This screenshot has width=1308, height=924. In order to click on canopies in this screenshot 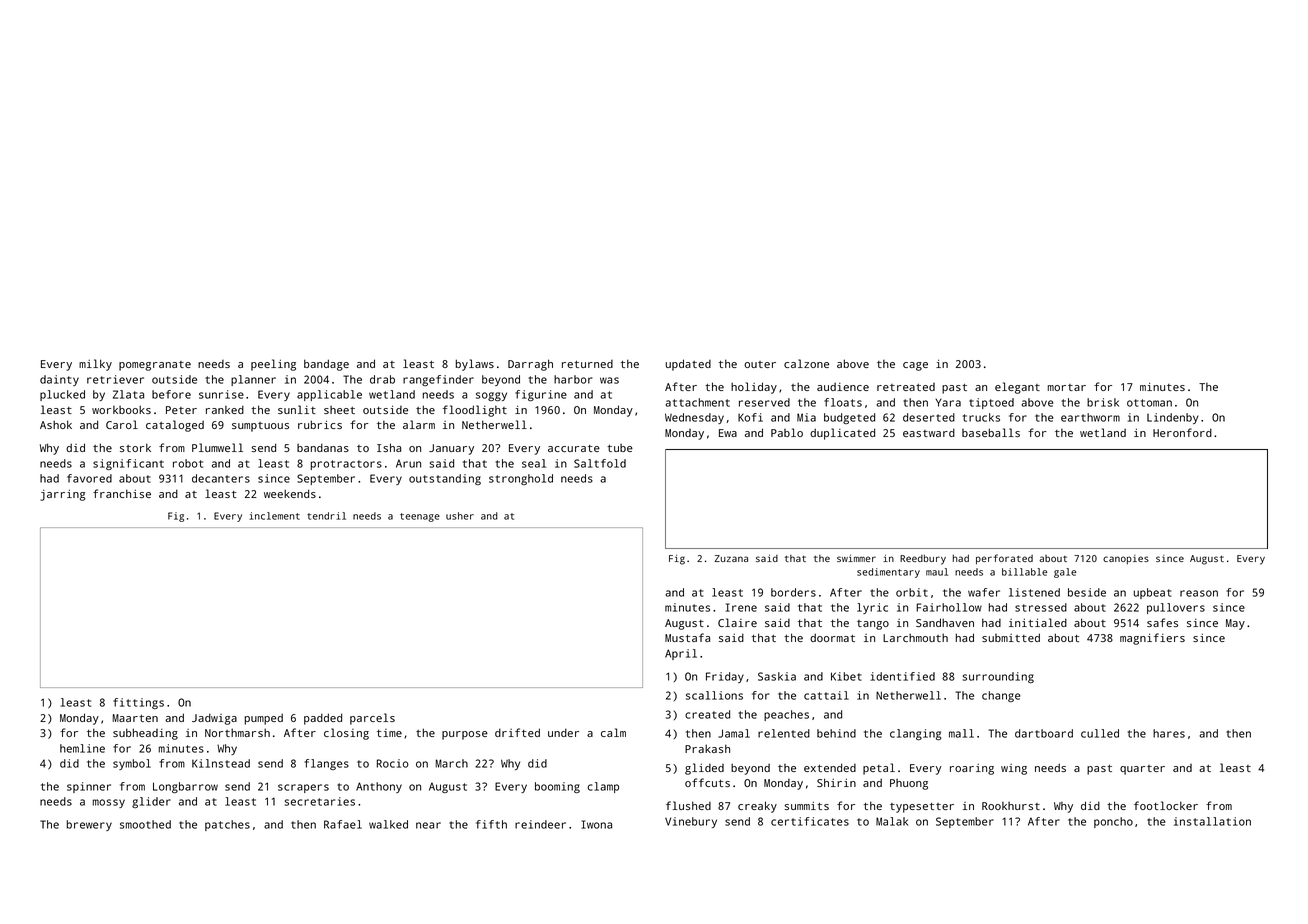, I will do `click(1126, 559)`.
